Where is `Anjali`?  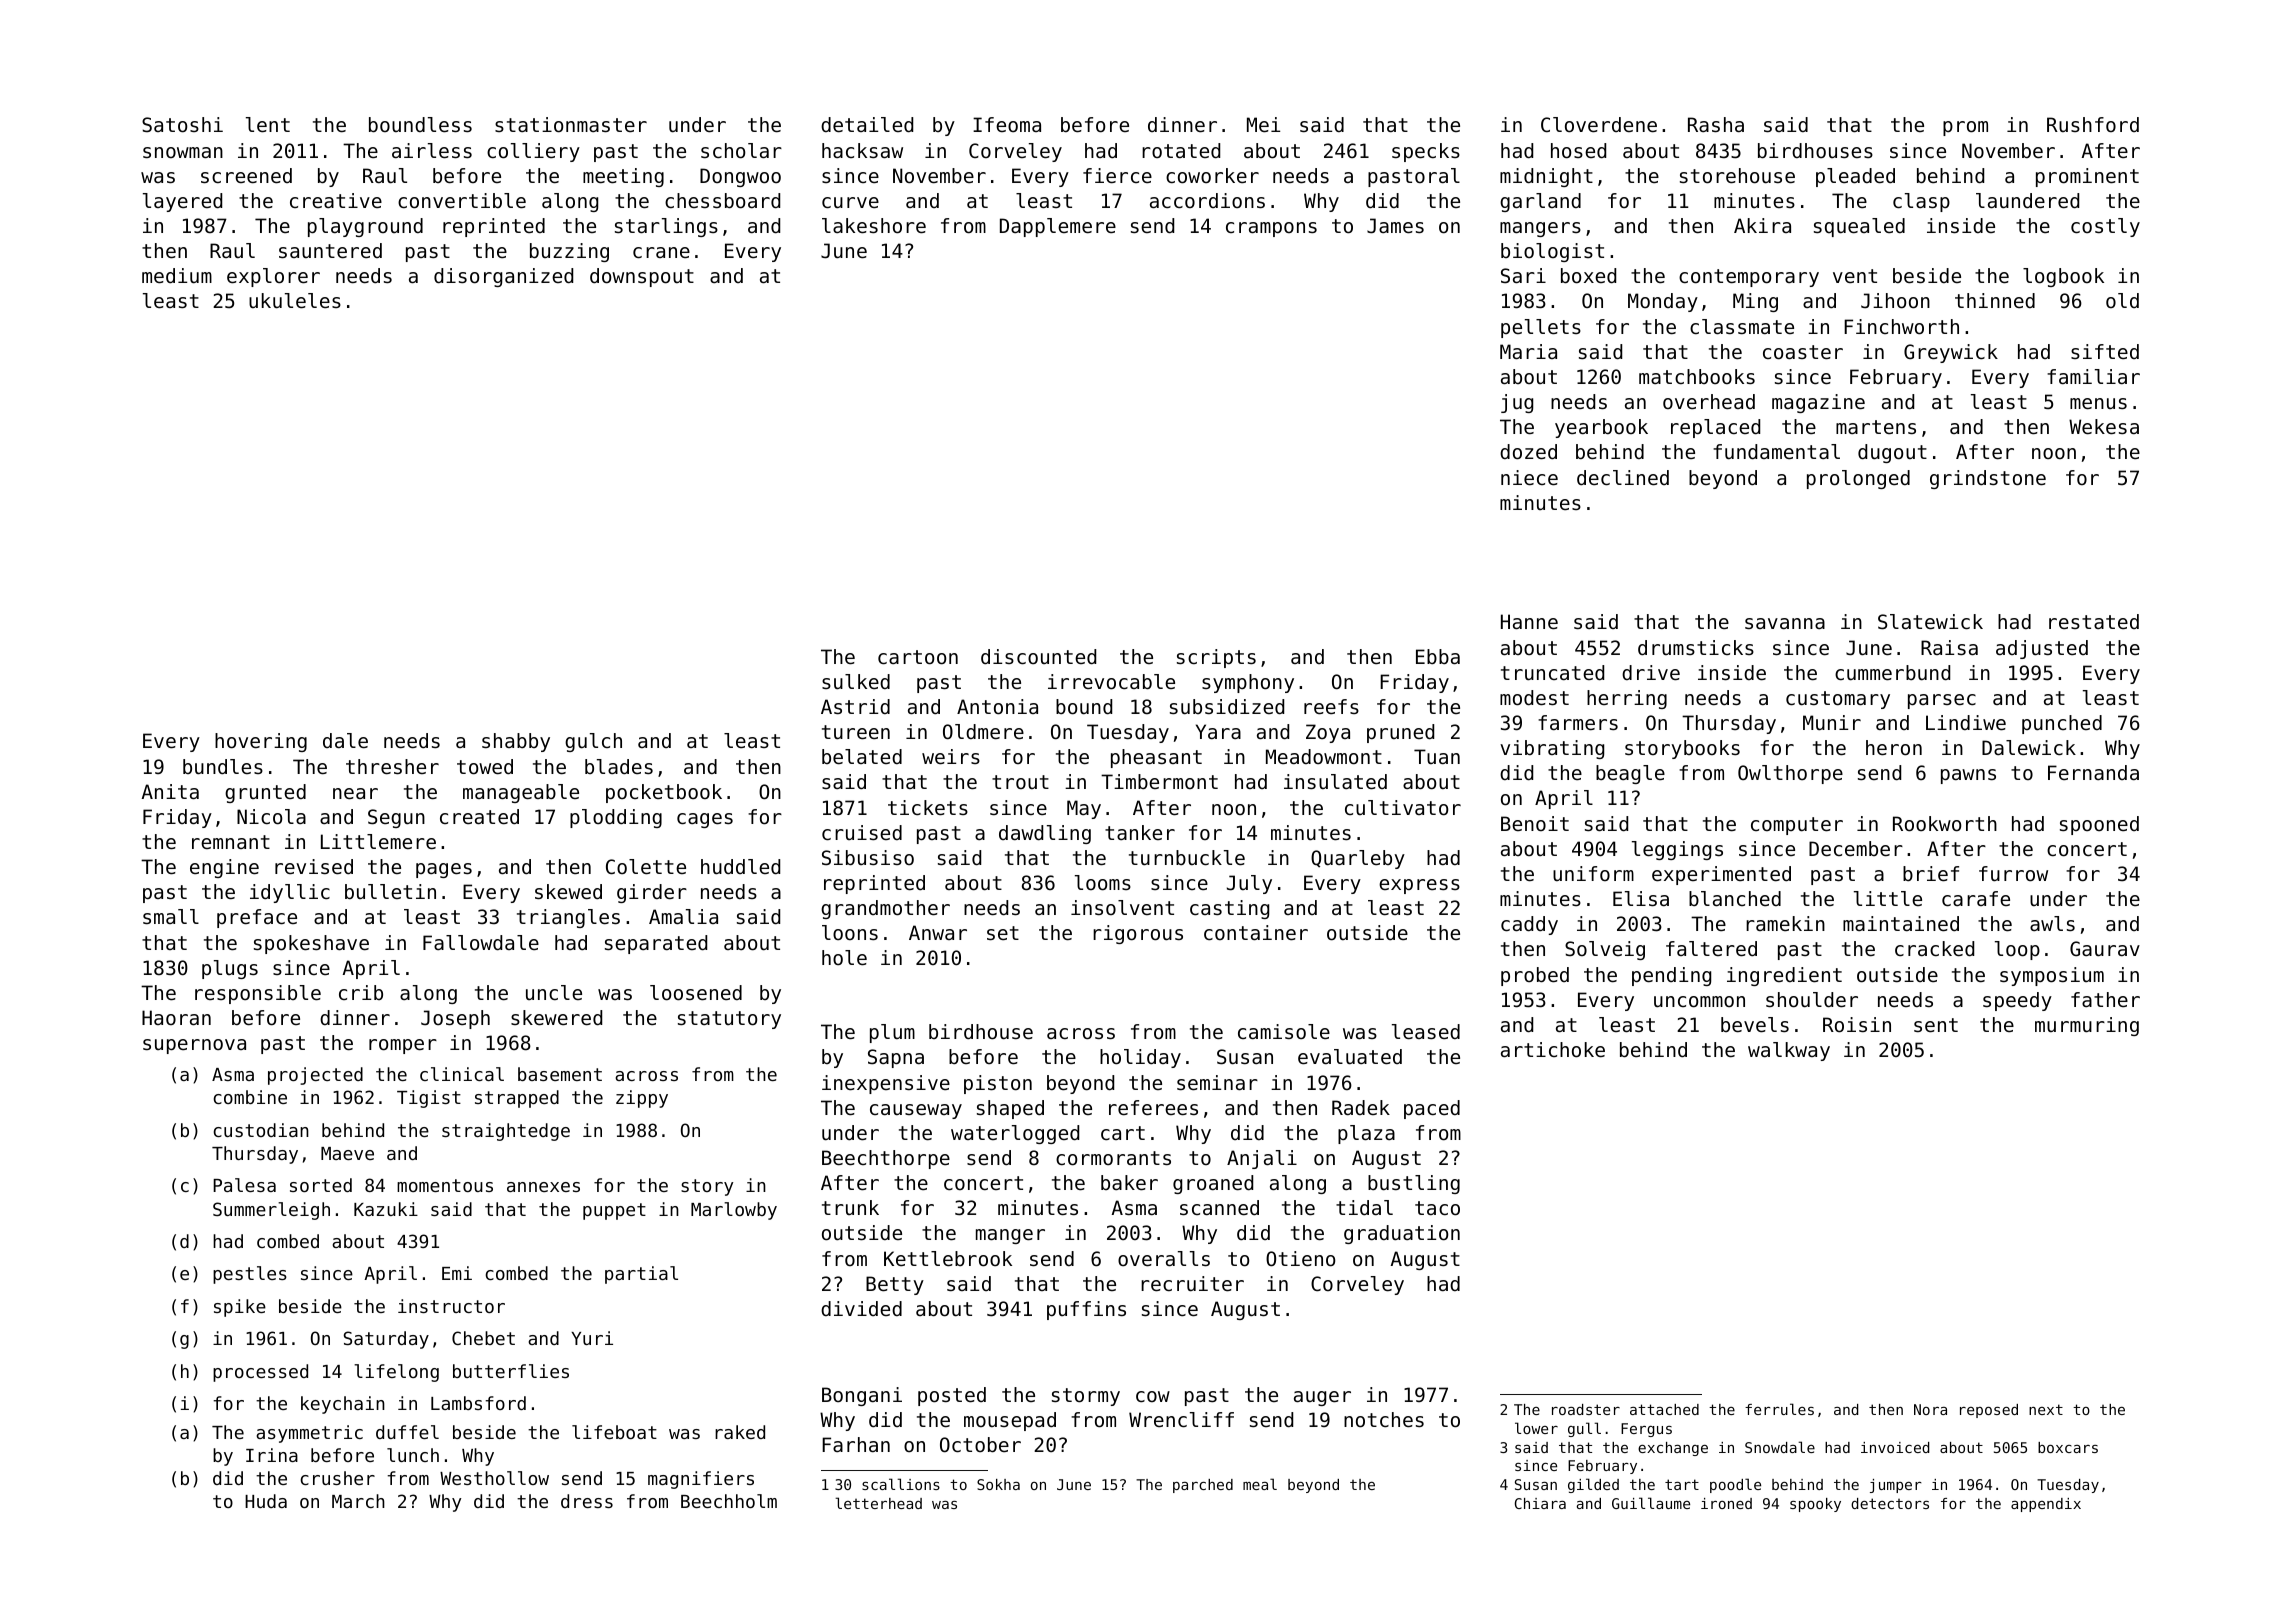 Anjali is located at coordinates (1262, 1159).
